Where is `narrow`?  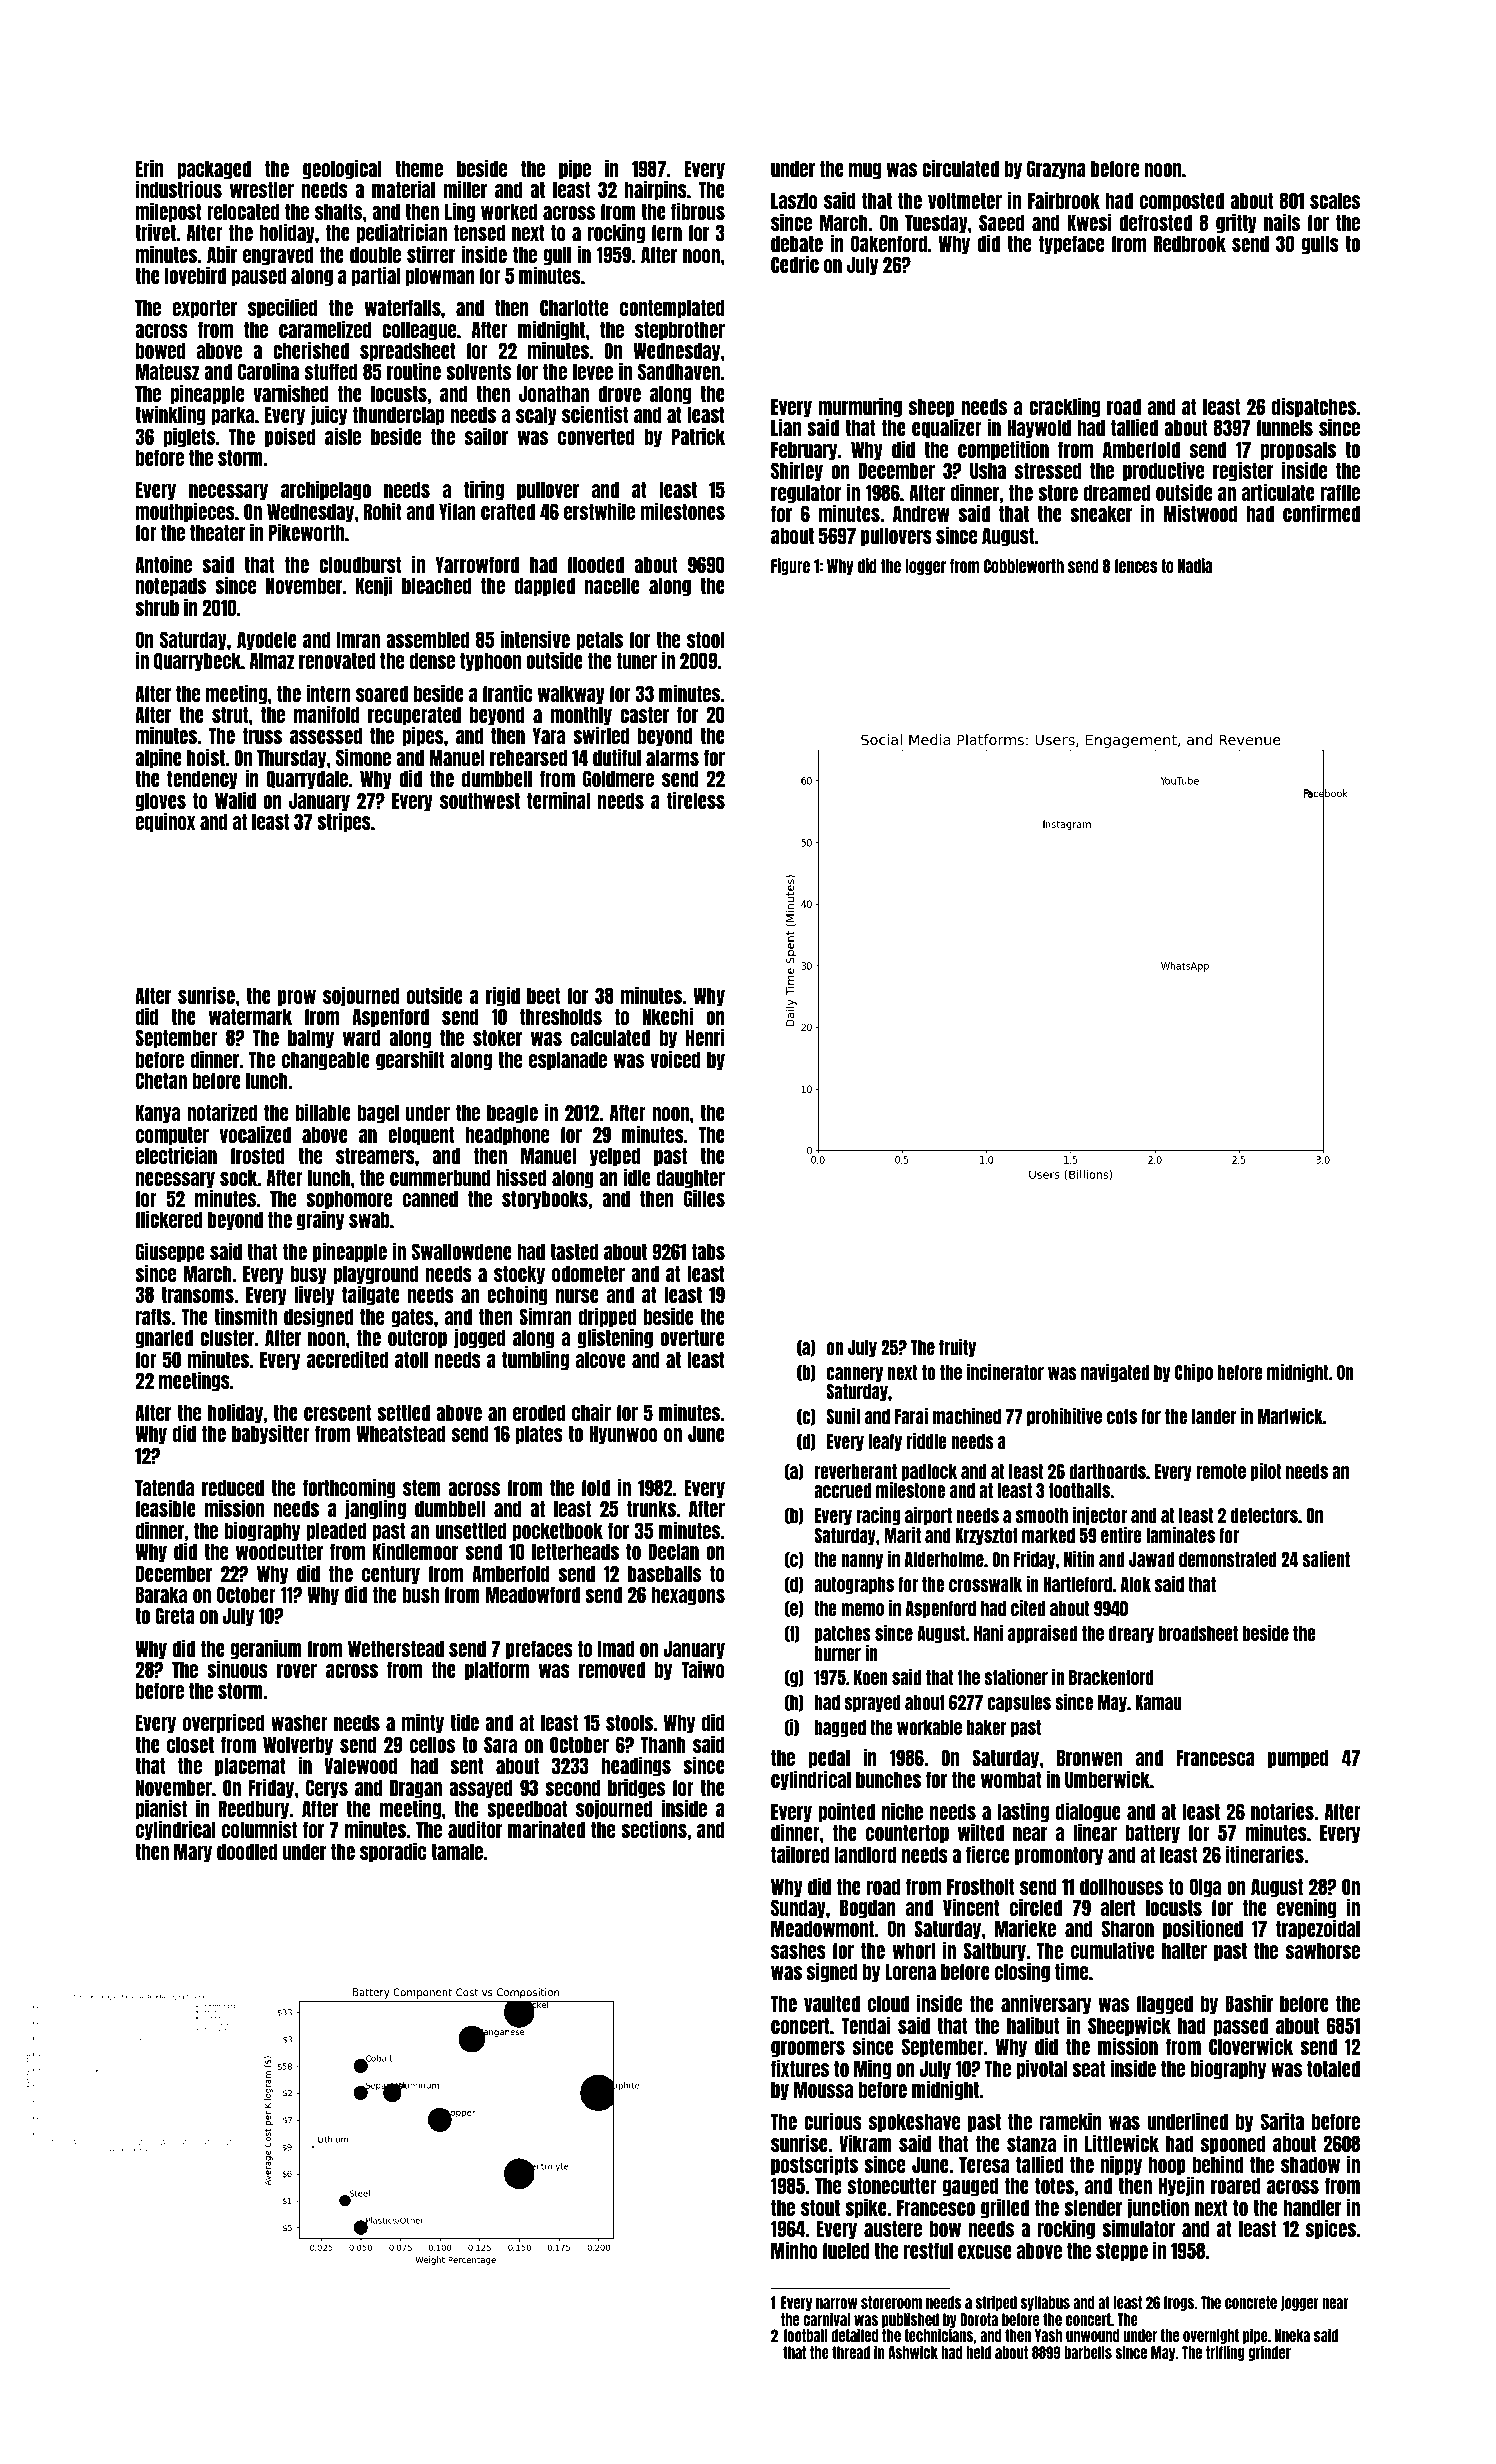
narrow is located at coordinates (836, 2303).
